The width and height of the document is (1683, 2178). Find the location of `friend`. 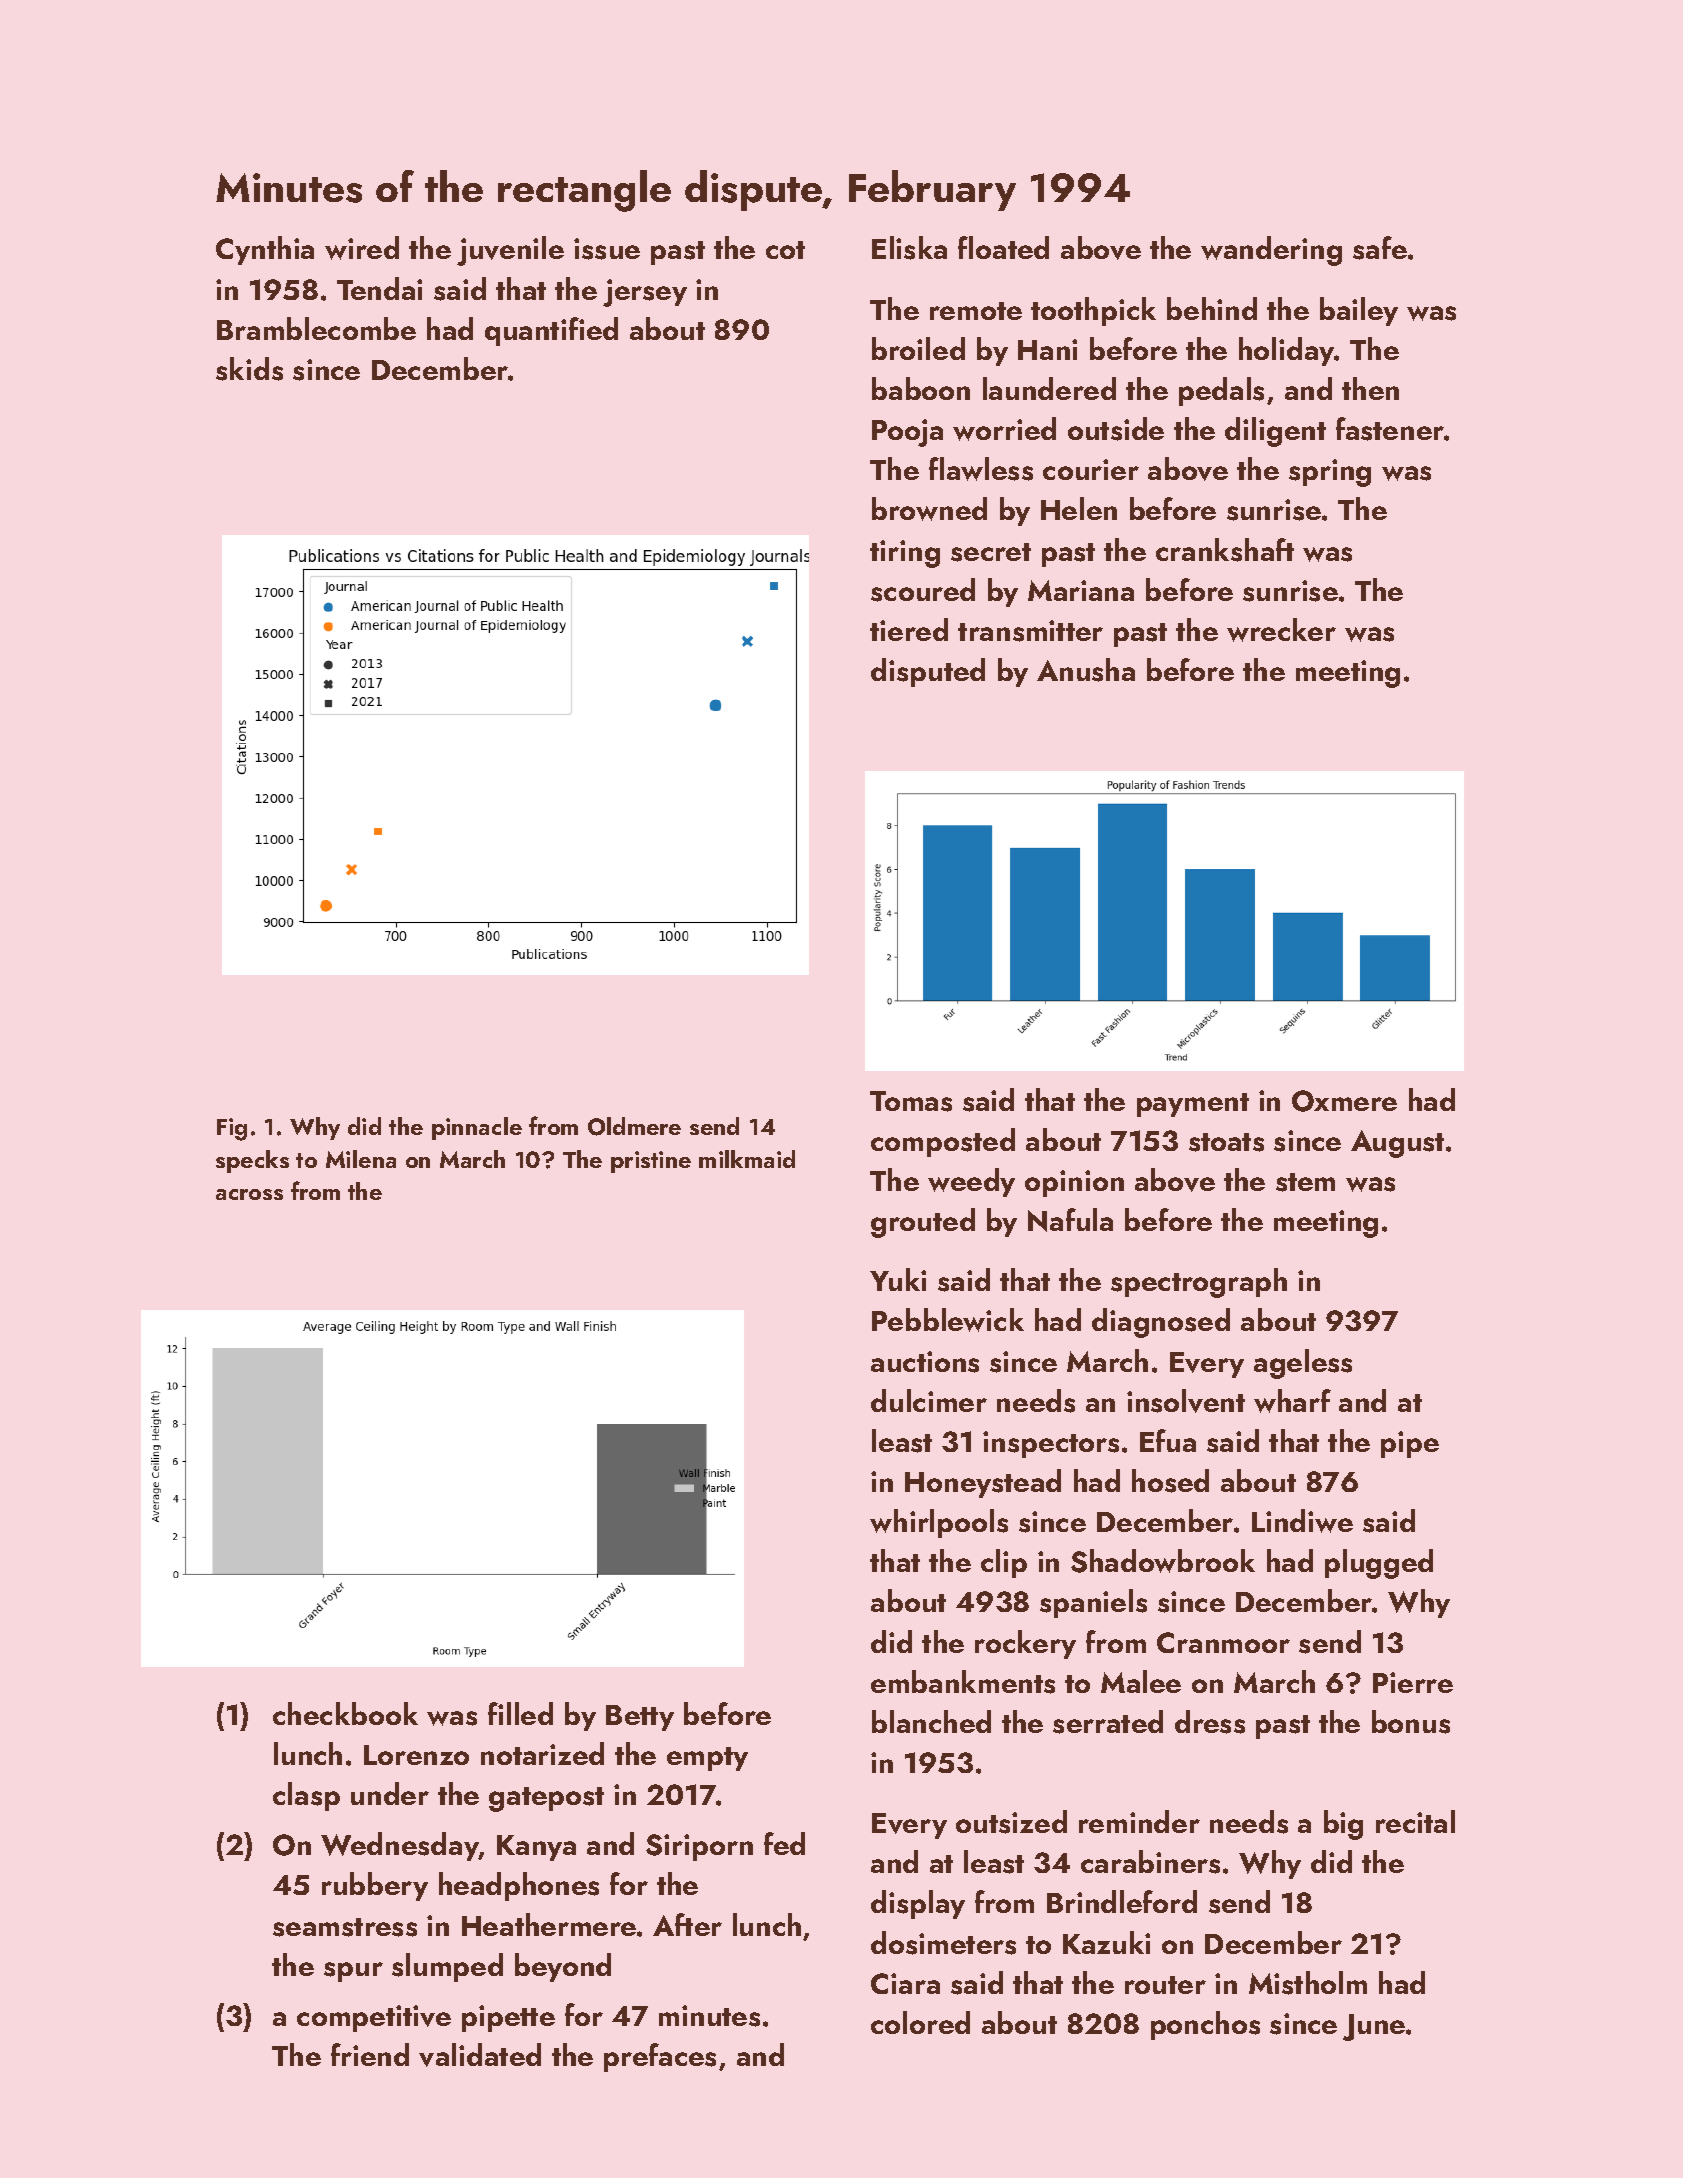

friend is located at coordinates (370, 2054).
